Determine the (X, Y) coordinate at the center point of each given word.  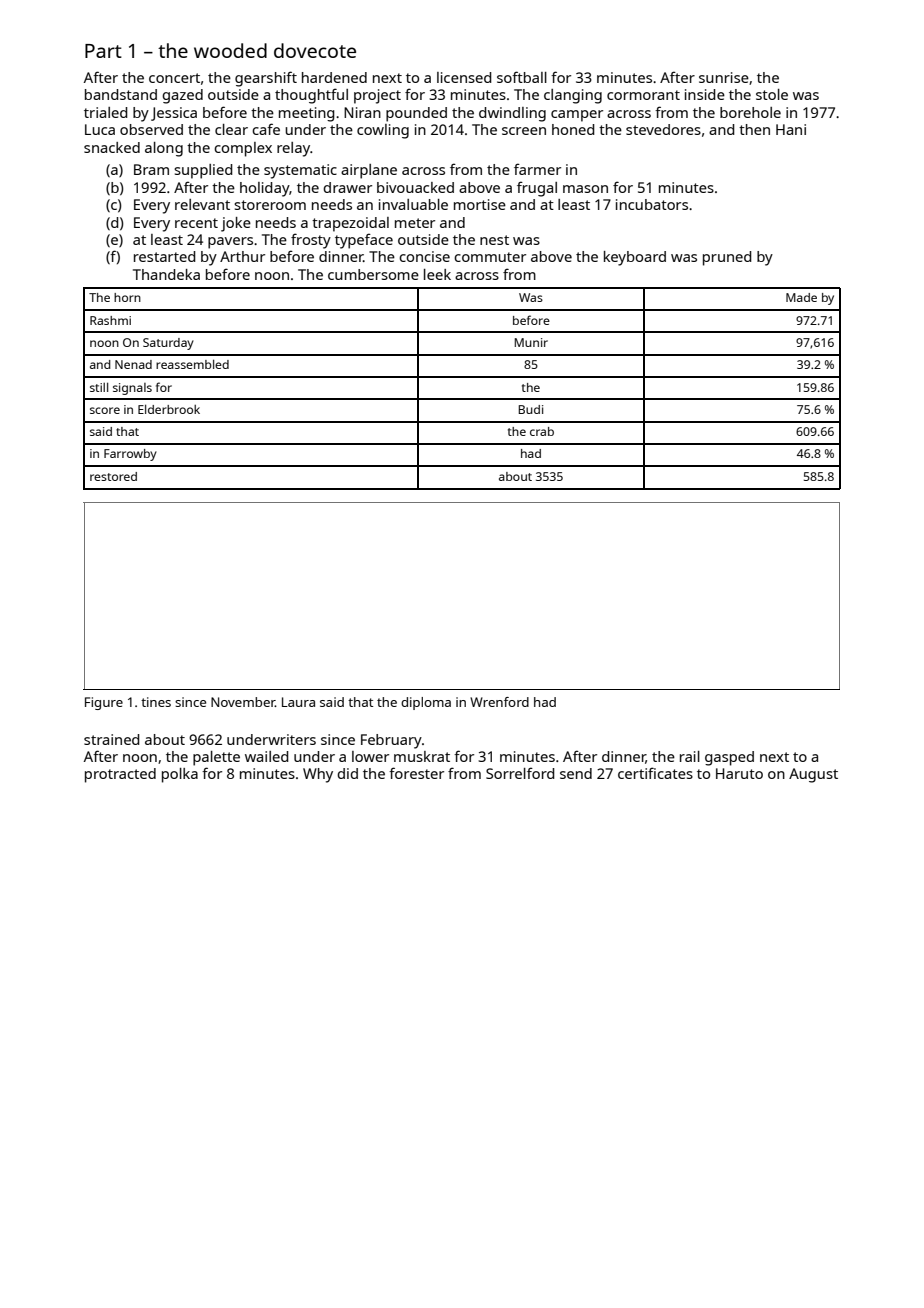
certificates (655, 773)
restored (113, 476)
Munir (531, 342)
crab (542, 431)
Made (801, 297)
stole (772, 94)
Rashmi (110, 320)
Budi (531, 409)
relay (293, 149)
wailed (266, 756)
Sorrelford (520, 773)
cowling (383, 131)
